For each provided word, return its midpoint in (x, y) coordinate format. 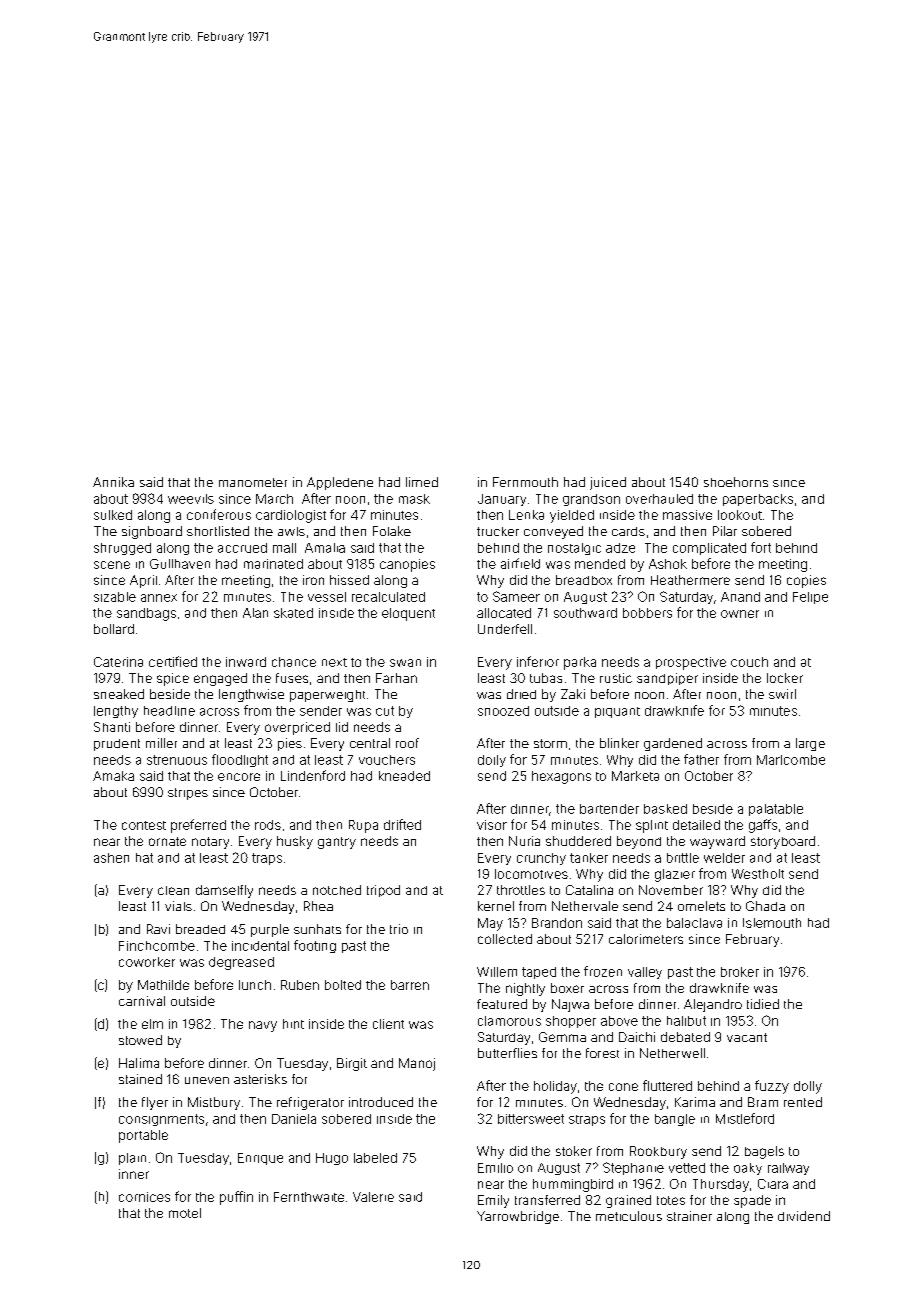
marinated (273, 564)
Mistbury (214, 1103)
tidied (763, 1004)
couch (749, 662)
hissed (349, 580)
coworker (147, 962)
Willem (497, 972)
